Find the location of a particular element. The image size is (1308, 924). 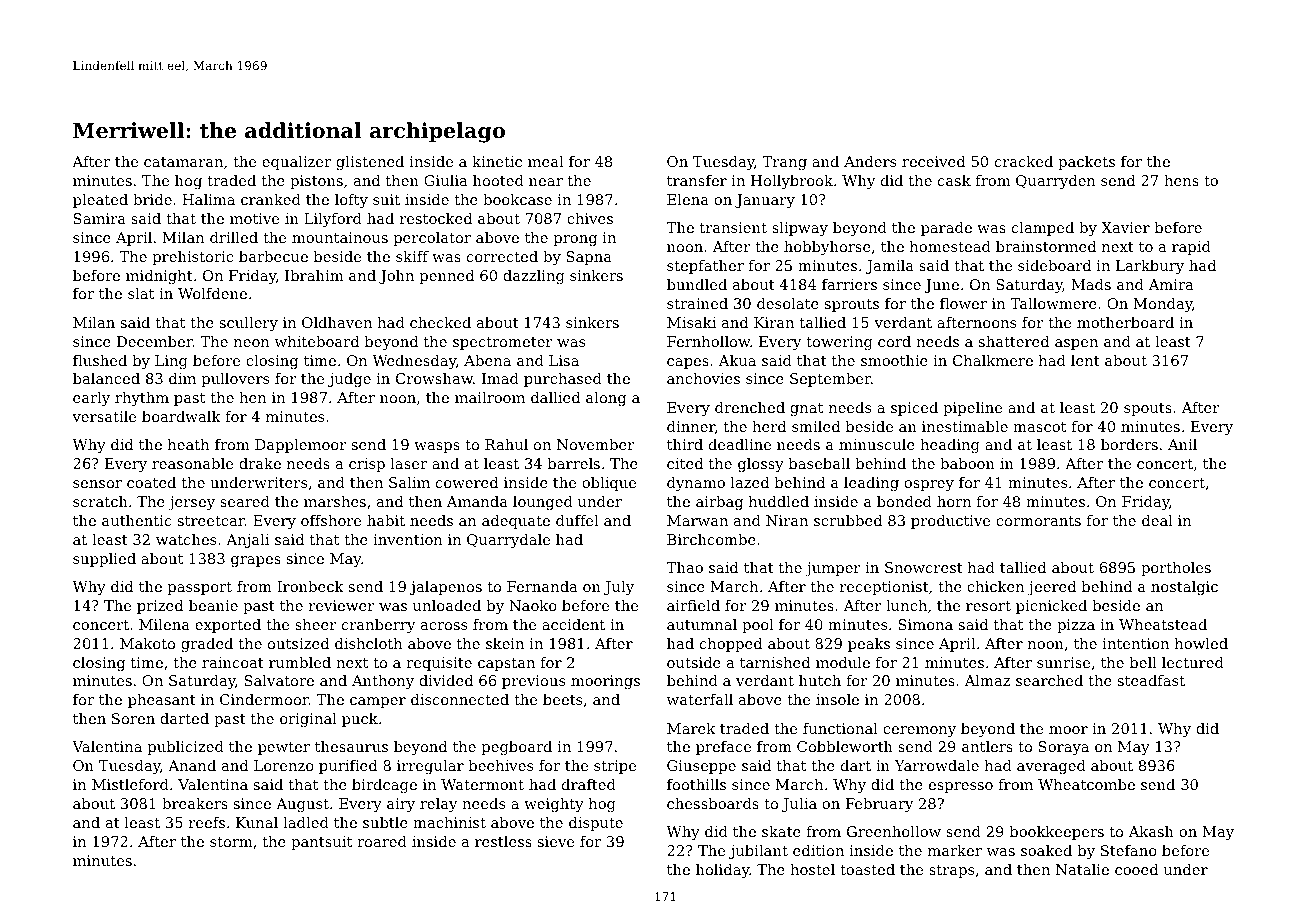

reefs is located at coordinates (207, 822).
